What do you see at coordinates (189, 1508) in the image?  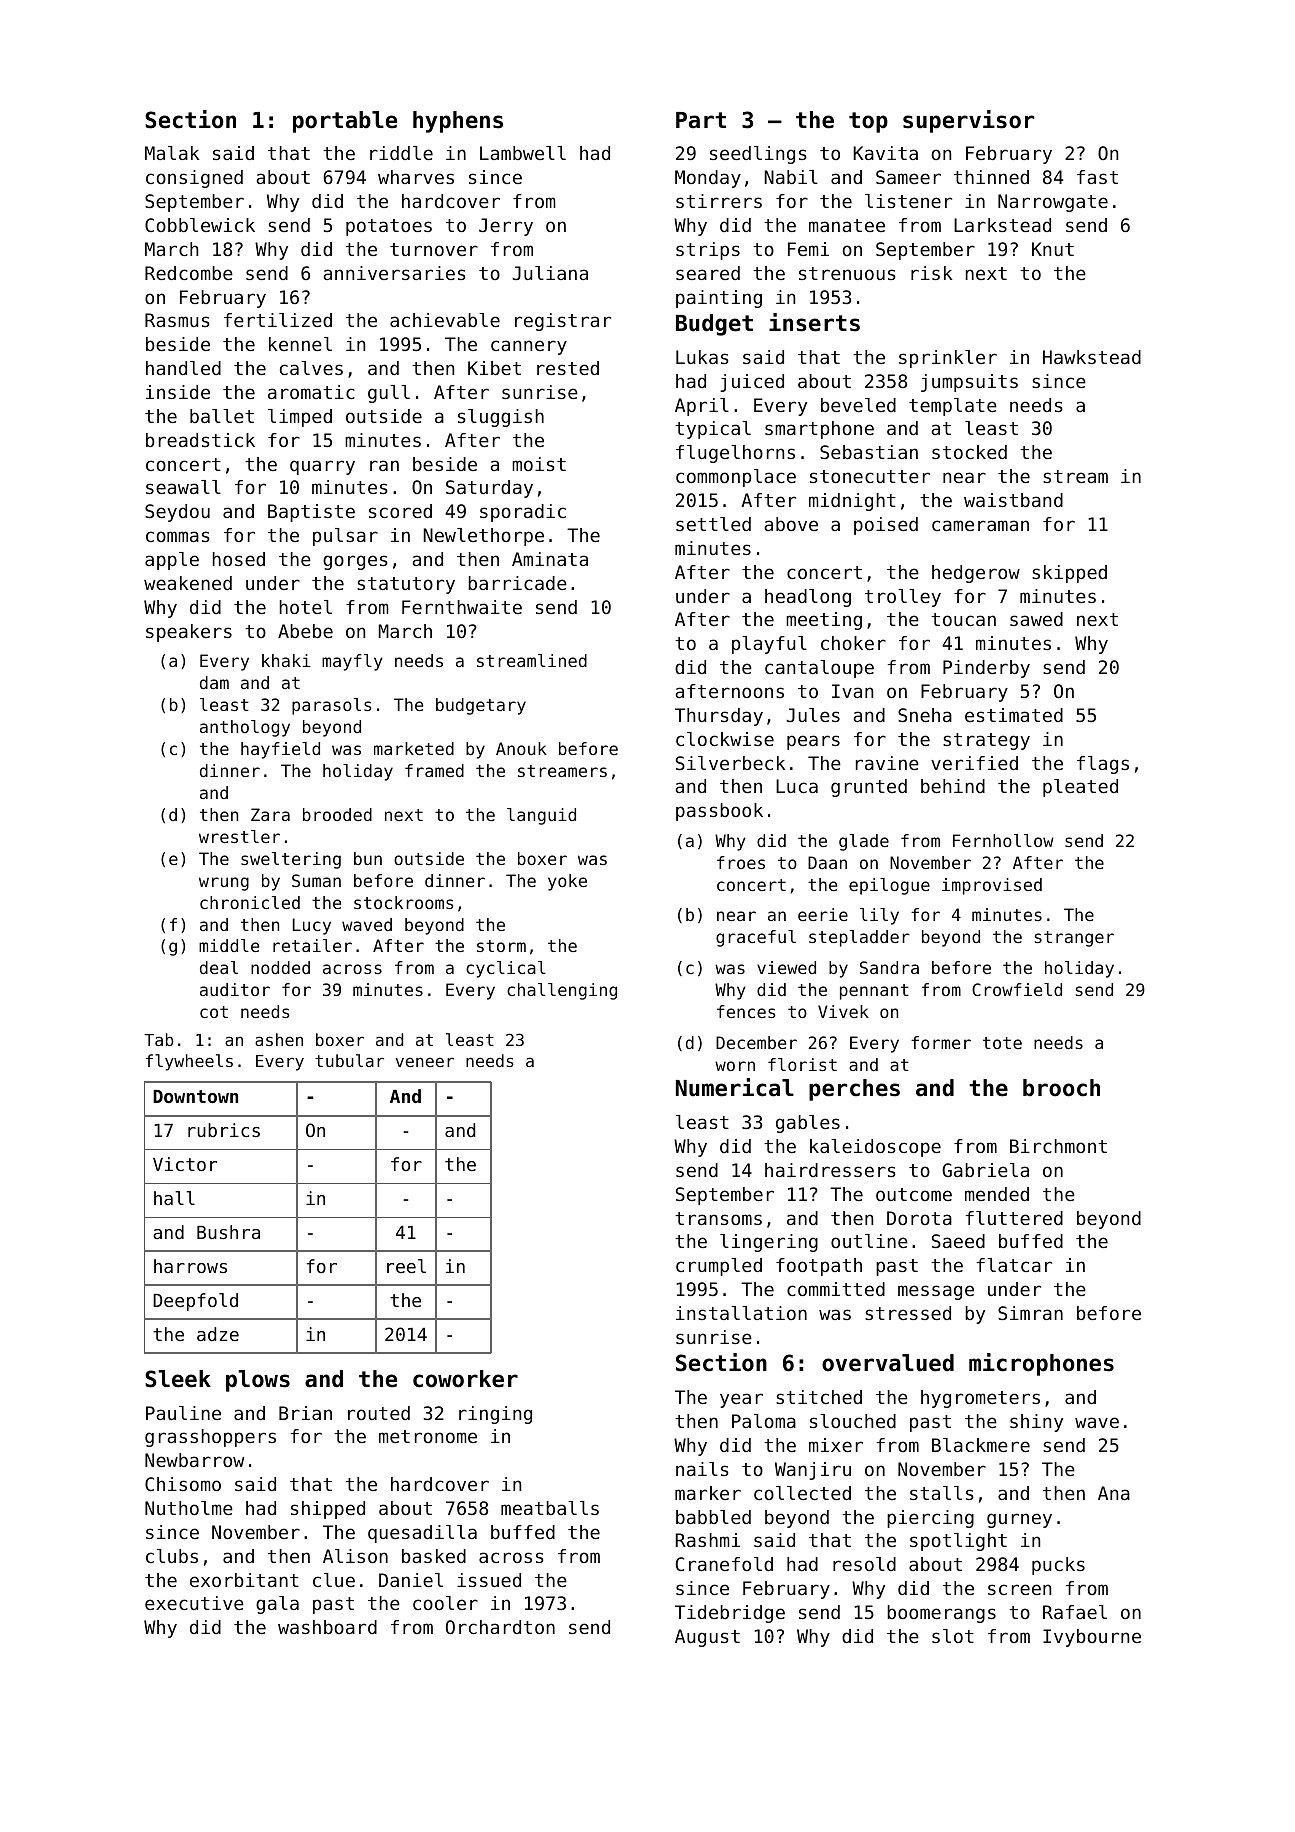 I see `Nutholme` at bounding box center [189, 1508].
